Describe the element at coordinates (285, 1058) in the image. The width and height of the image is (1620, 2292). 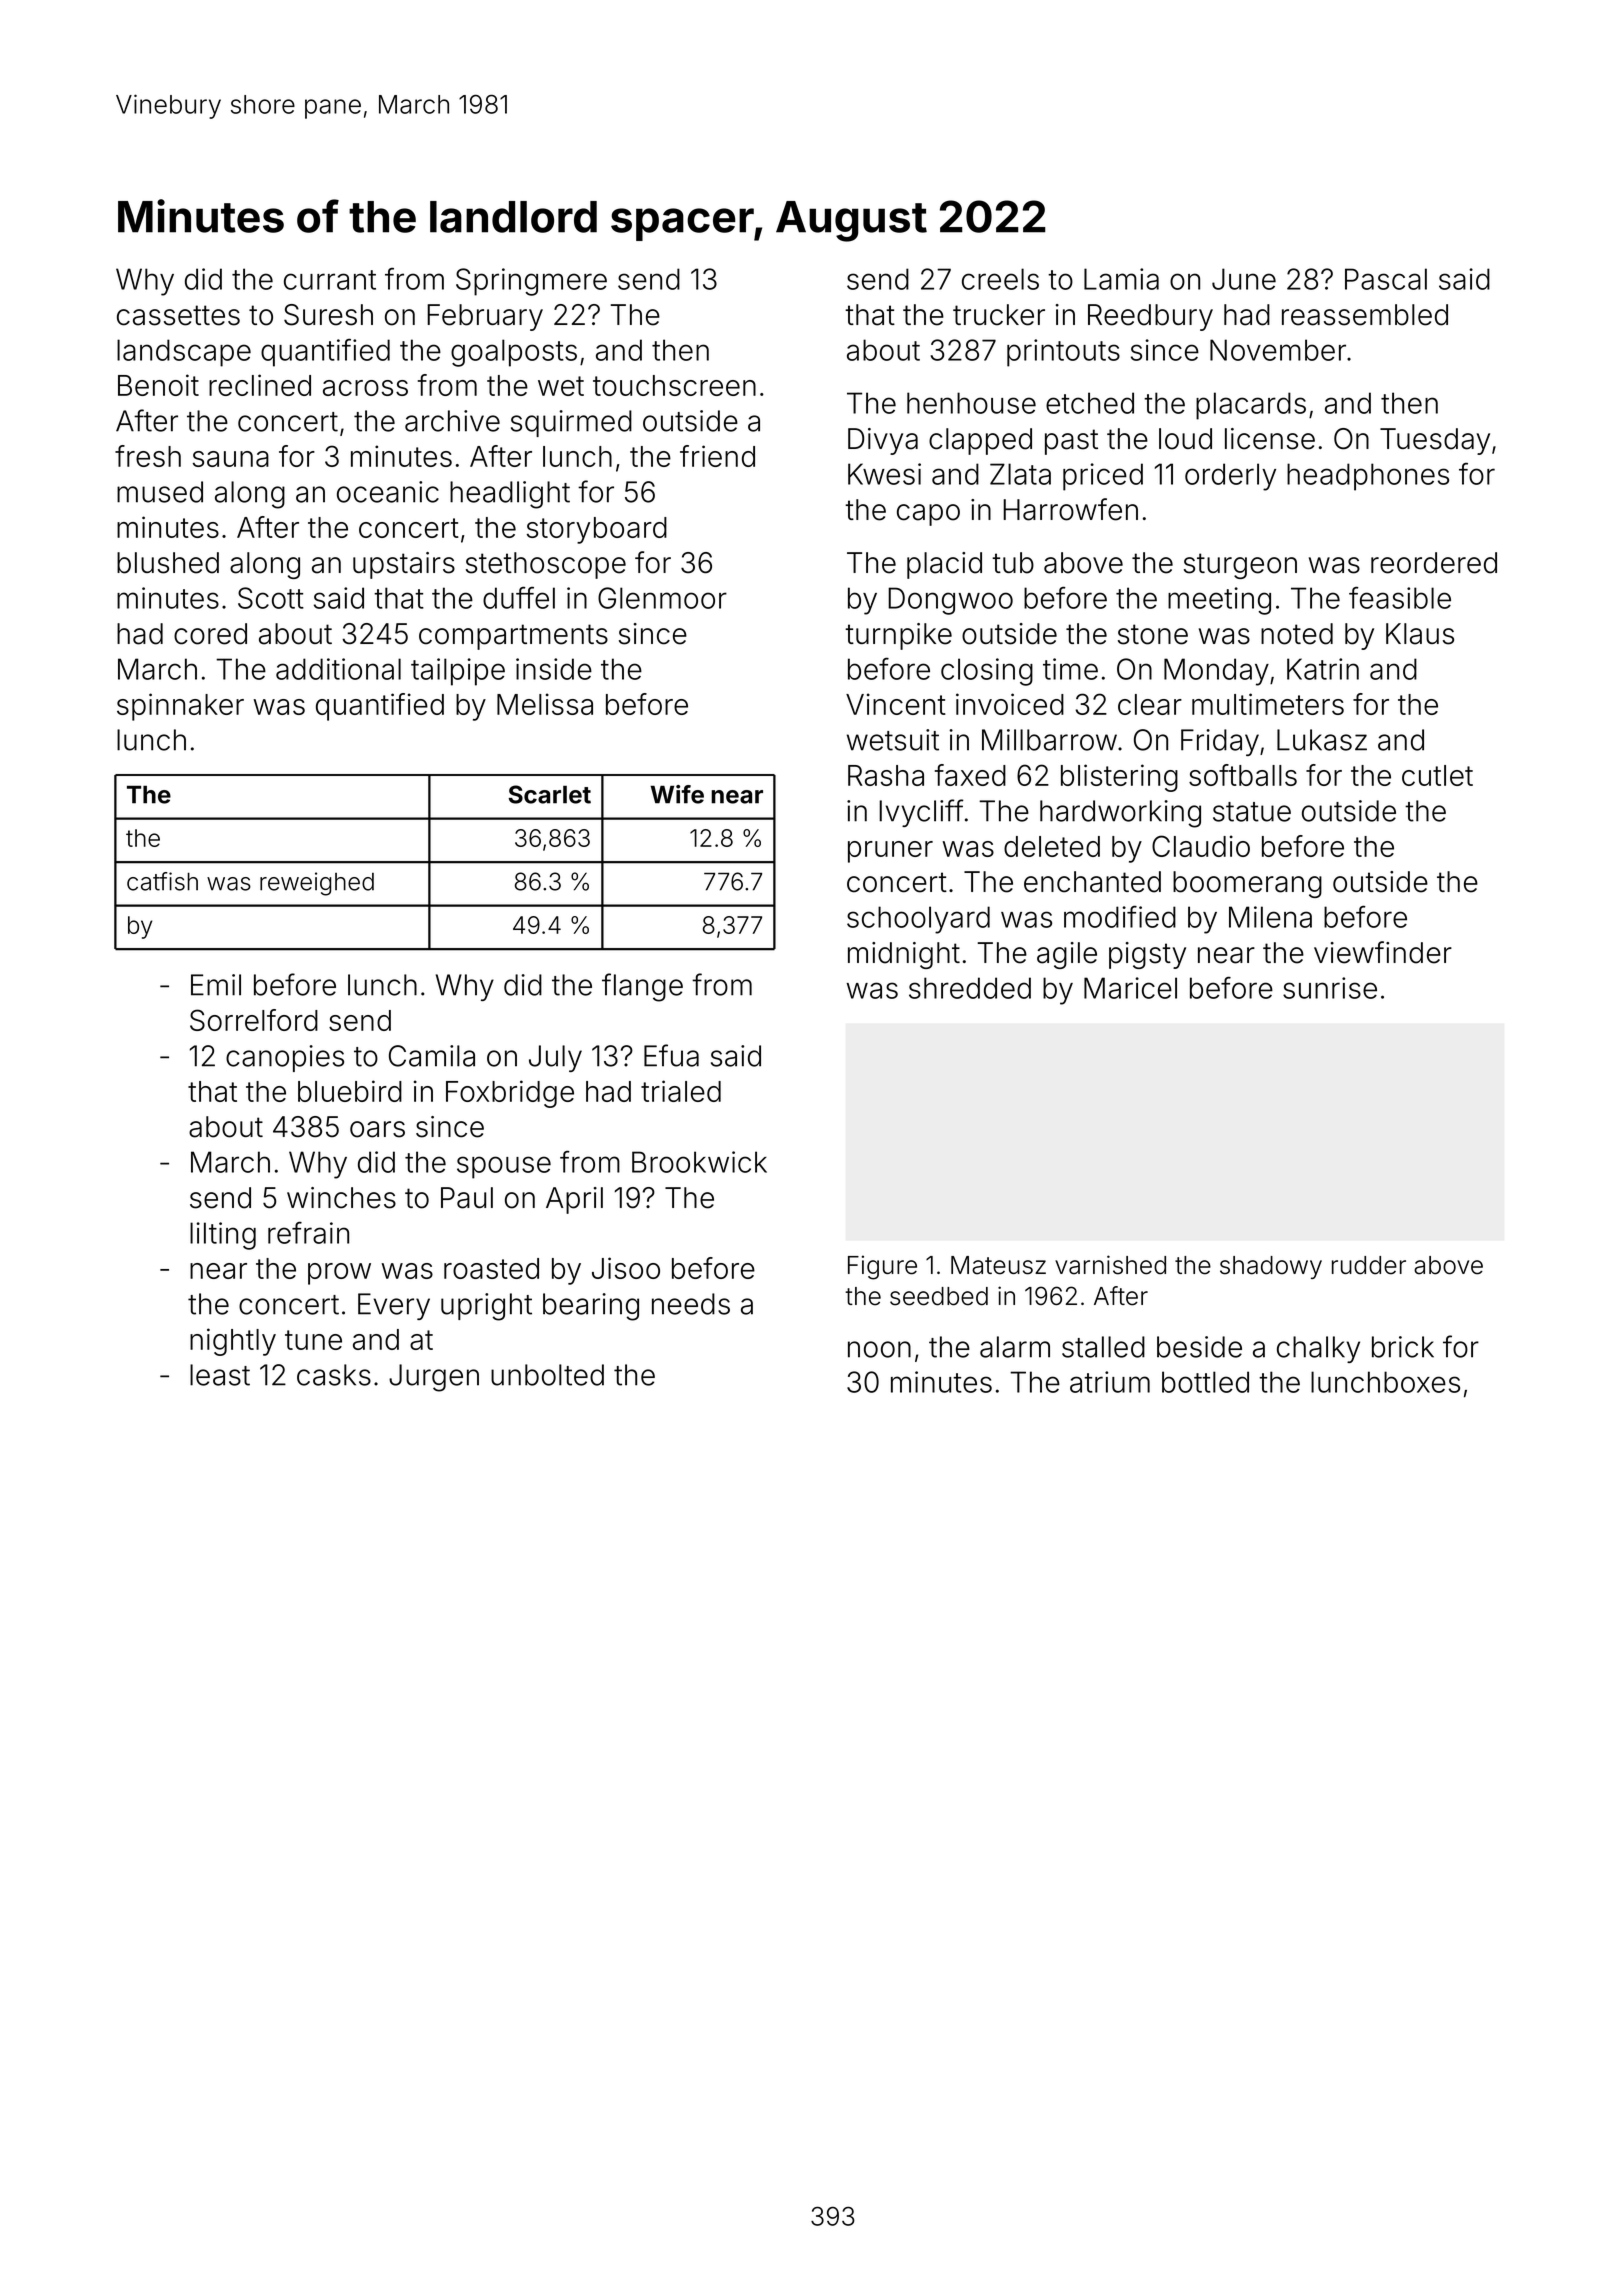
I see `canopies` at that location.
